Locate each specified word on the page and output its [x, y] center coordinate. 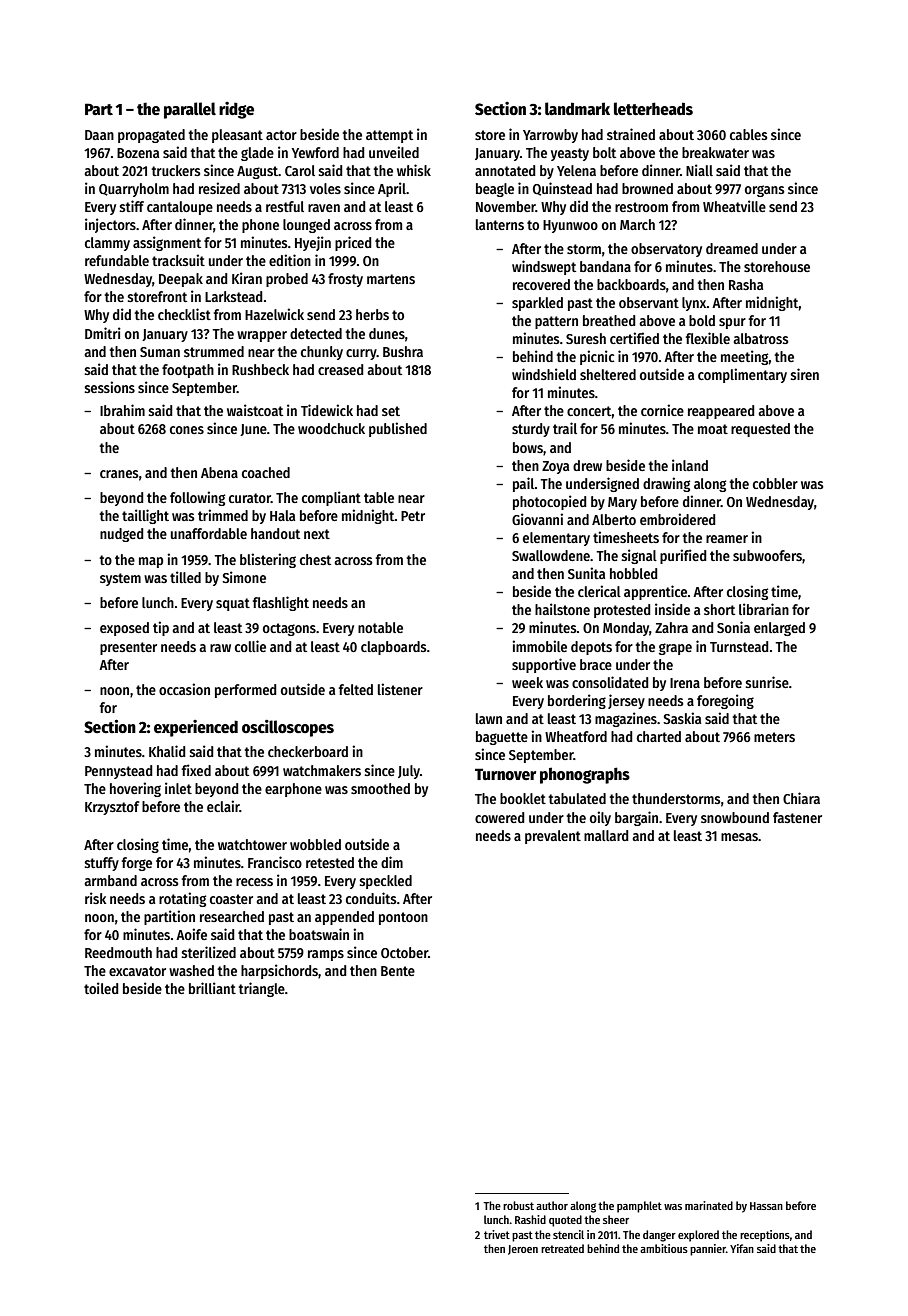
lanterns [500, 224]
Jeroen [523, 1250]
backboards [631, 284]
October [404, 952]
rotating [182, 899]
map [151, 562]
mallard [606, 835]
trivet [497, 1234]
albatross [761, 338]
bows [528, 447]
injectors [110, 225]
